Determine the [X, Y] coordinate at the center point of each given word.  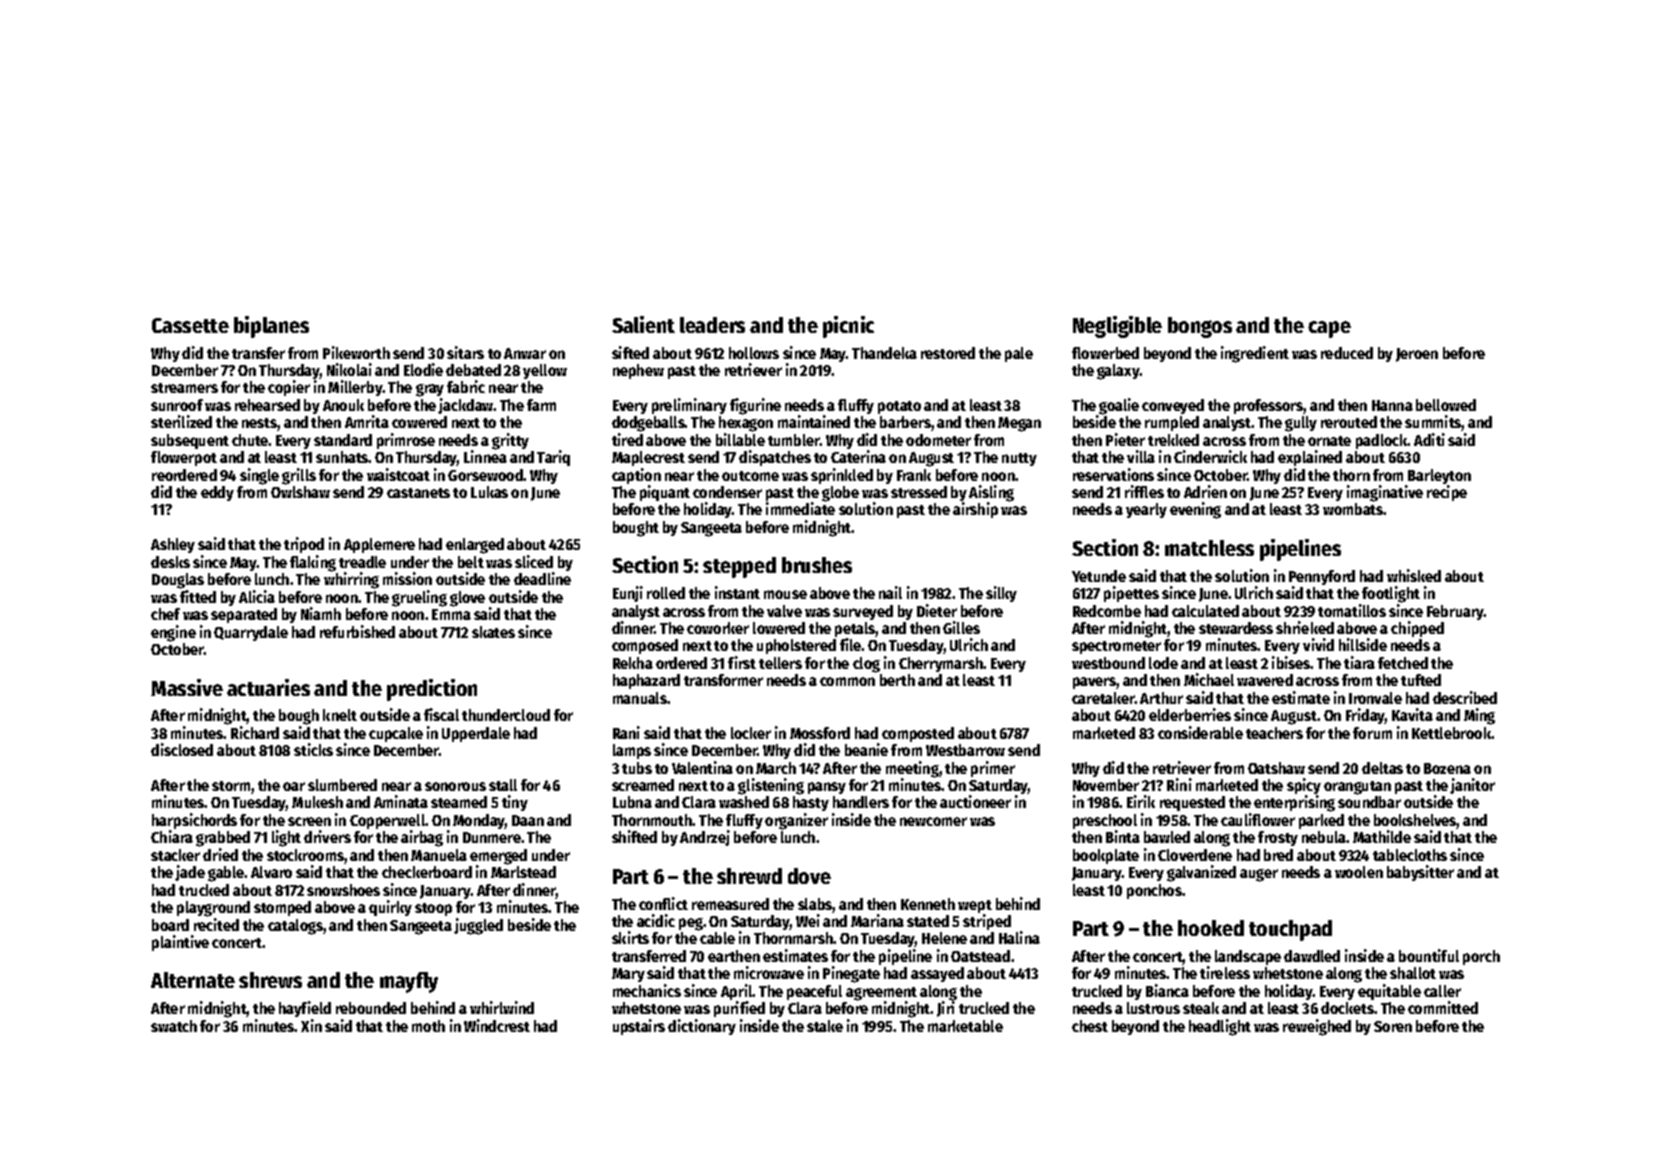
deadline [542, 578]
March [776, 768]
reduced [1347, 353]
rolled [666, 593]
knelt [340, 715]
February [1455, 612]
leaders [712, 325]
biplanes [271, 327]
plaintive [180, 943]
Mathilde [1382, 836]
